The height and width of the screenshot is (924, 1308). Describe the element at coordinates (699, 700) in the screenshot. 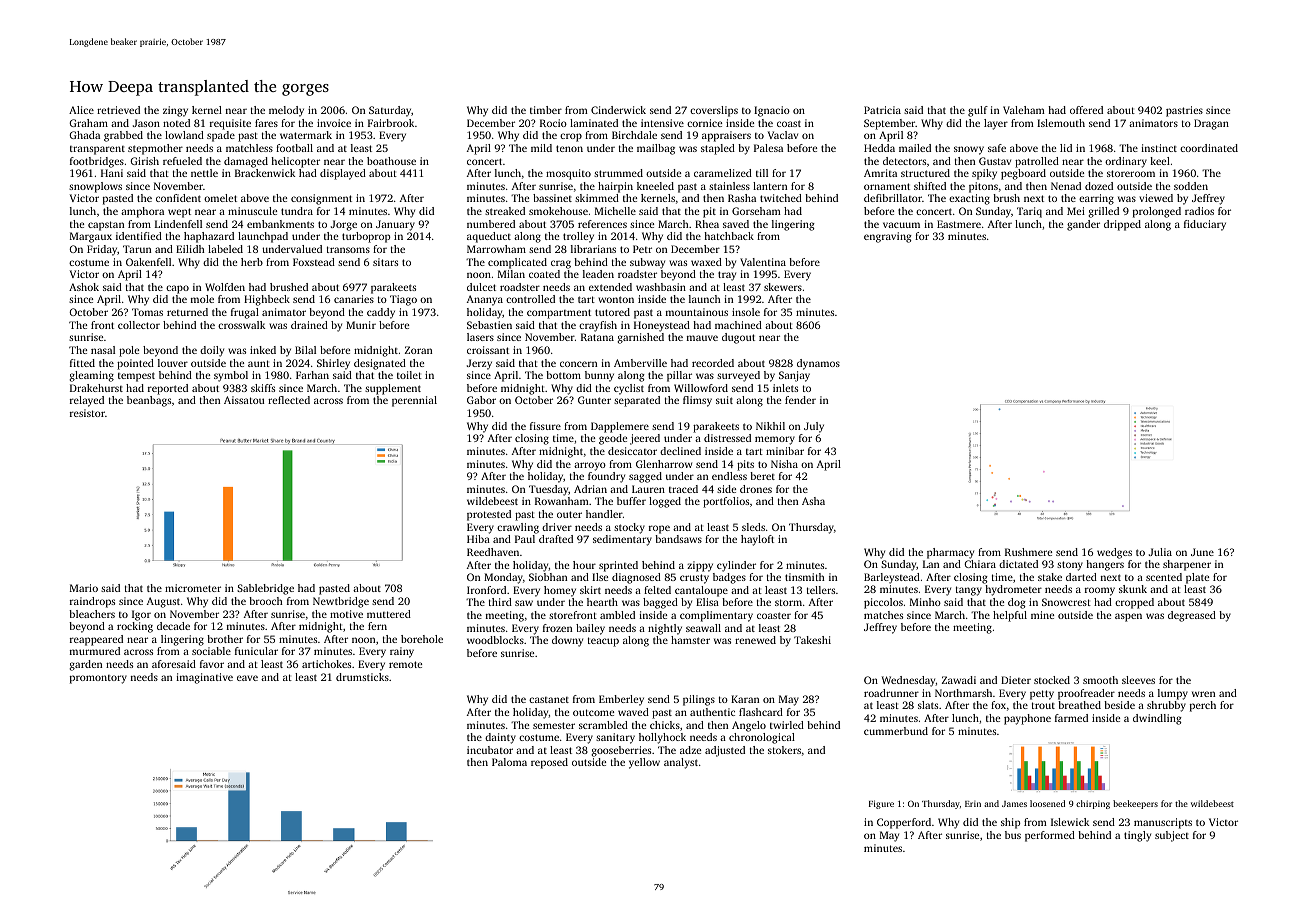

I see `pilings` at that location.
